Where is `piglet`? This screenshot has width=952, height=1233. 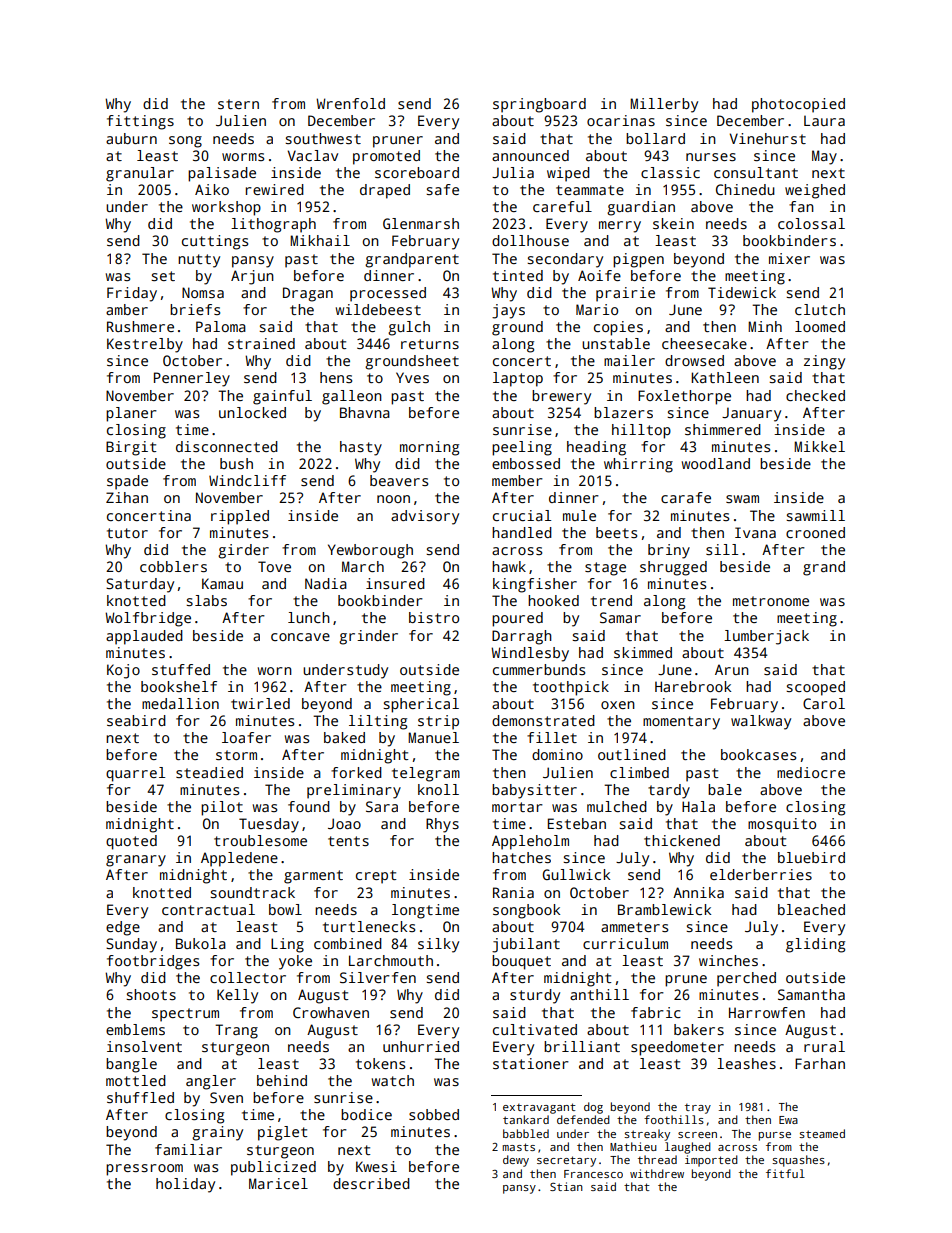
piglet is located at coordinates (282, 1133).
